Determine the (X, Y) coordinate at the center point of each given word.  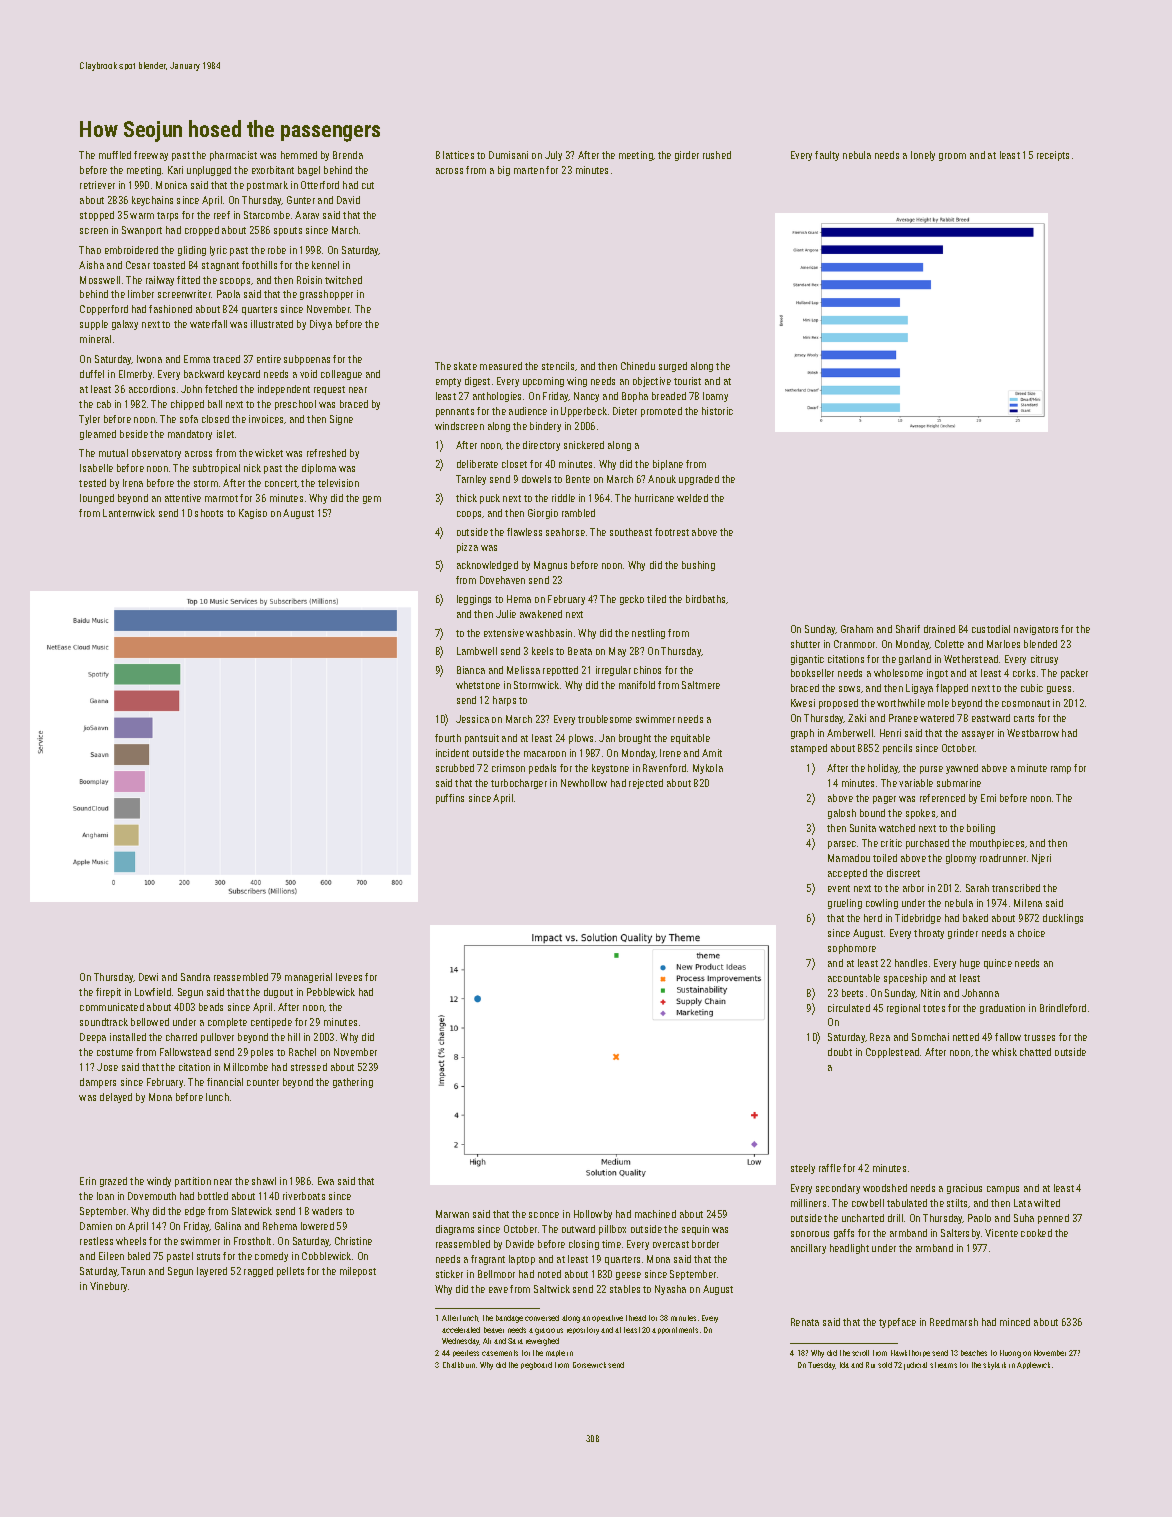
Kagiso (253, 514)
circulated (849, 1008)
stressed (309, 1067)
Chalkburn (459, 1365)
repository (583, 1331)
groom (952, 157)
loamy (715, 397)
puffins (450, 799)
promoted (661, 412)
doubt (840, 1052)
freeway (151, 156)
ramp (1061, 770)
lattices (458, 155)
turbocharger (519, 784)
